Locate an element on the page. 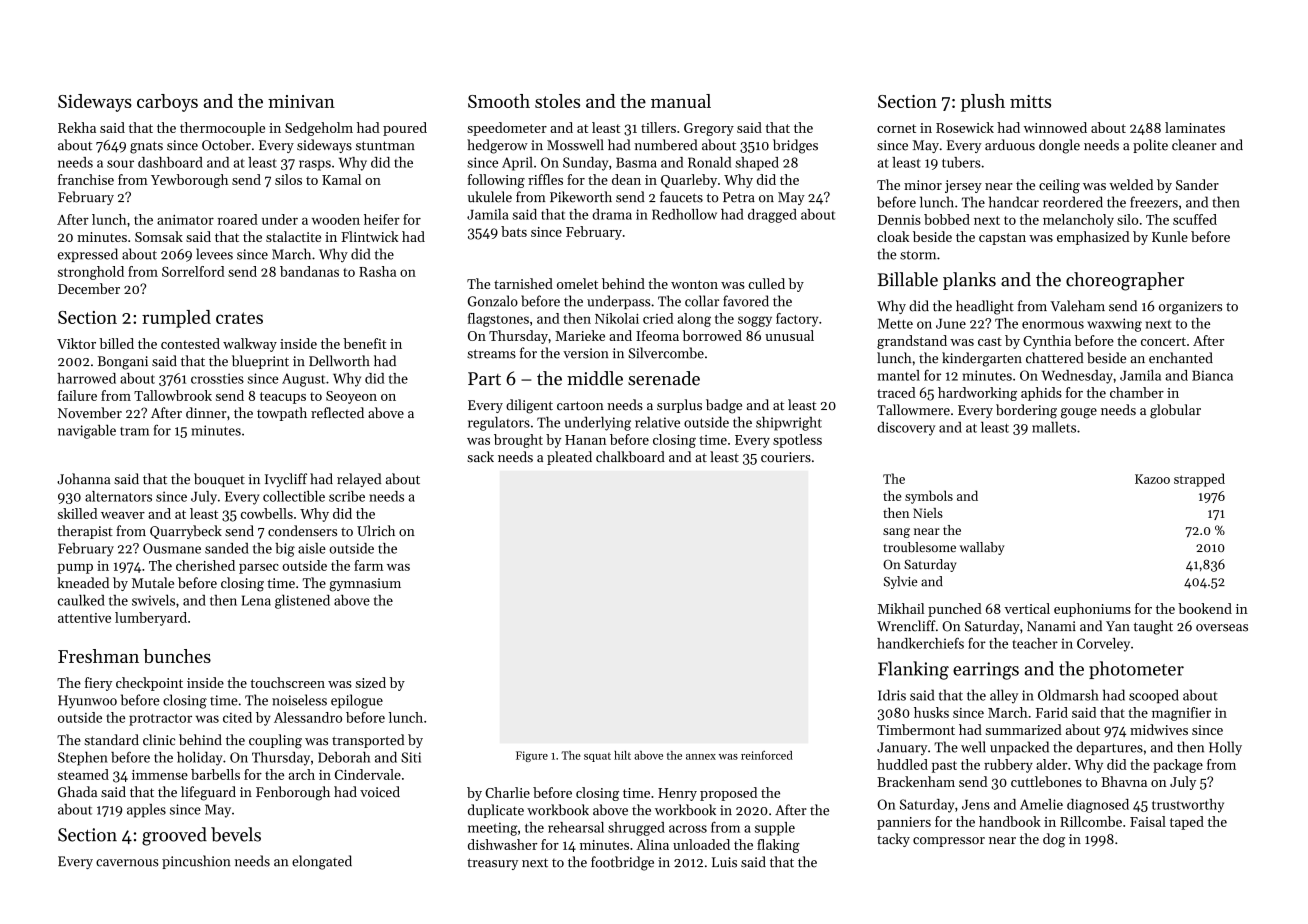 The height and width of the page is (924, 1308). Nikolai is located at coordinates (617, 318).
